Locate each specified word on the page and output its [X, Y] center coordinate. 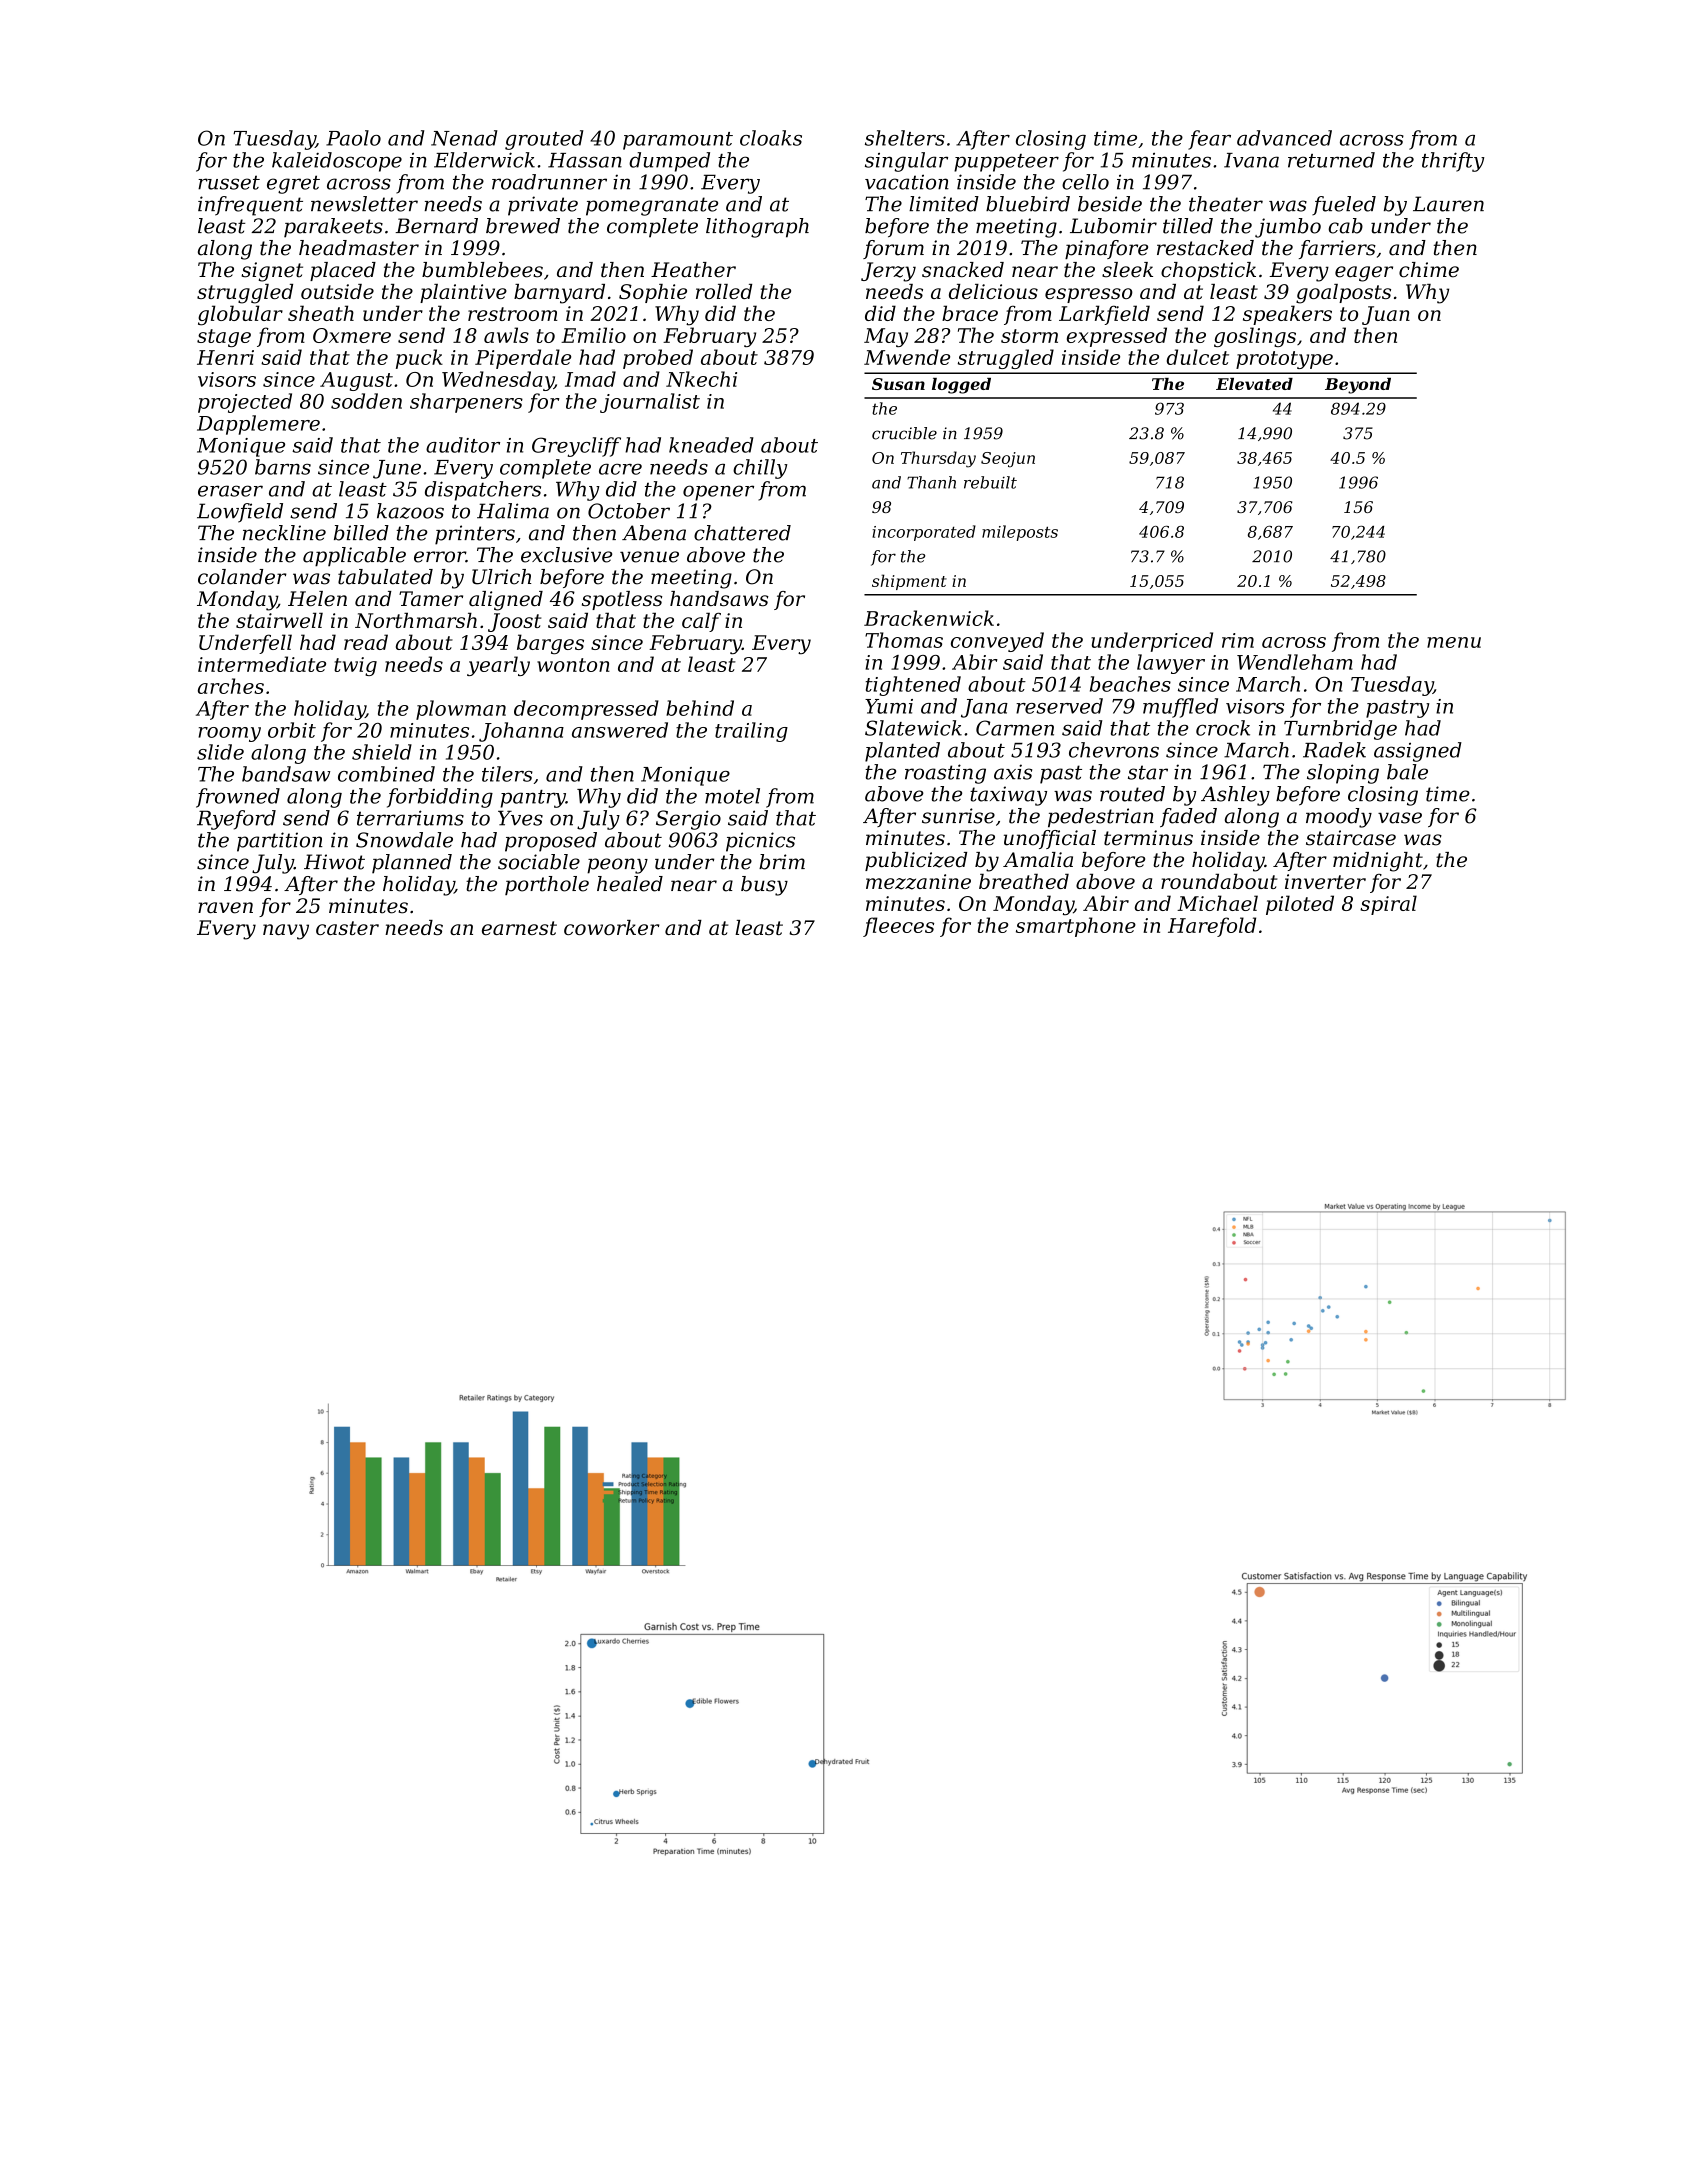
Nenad [464, 138]
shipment [909, 582]
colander [242, 577]
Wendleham [1295, 662]
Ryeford [236, 820]
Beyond [1358, 386]
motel [732, 796]
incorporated [924, 533]
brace [970, 313]
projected [245, 403]
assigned [1418, 752]
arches [231, 686]
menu [1454, 642]
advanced [1284, 138]
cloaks [771, 138]
